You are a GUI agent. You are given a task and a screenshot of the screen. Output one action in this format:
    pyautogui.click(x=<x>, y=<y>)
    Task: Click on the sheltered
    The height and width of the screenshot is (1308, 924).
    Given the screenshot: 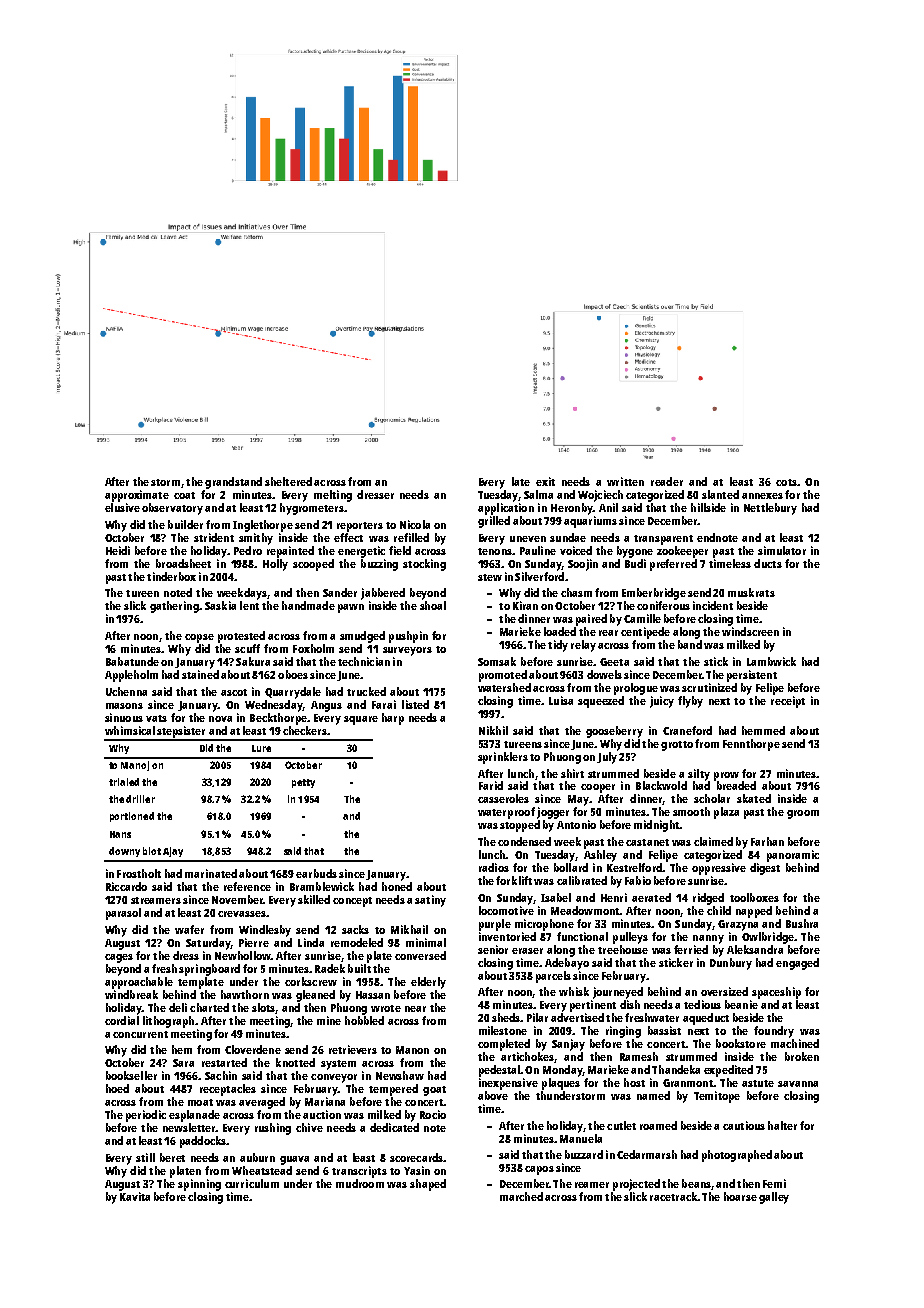 What is the action you would take?
    pyautogui.click(x=288, y=481)
